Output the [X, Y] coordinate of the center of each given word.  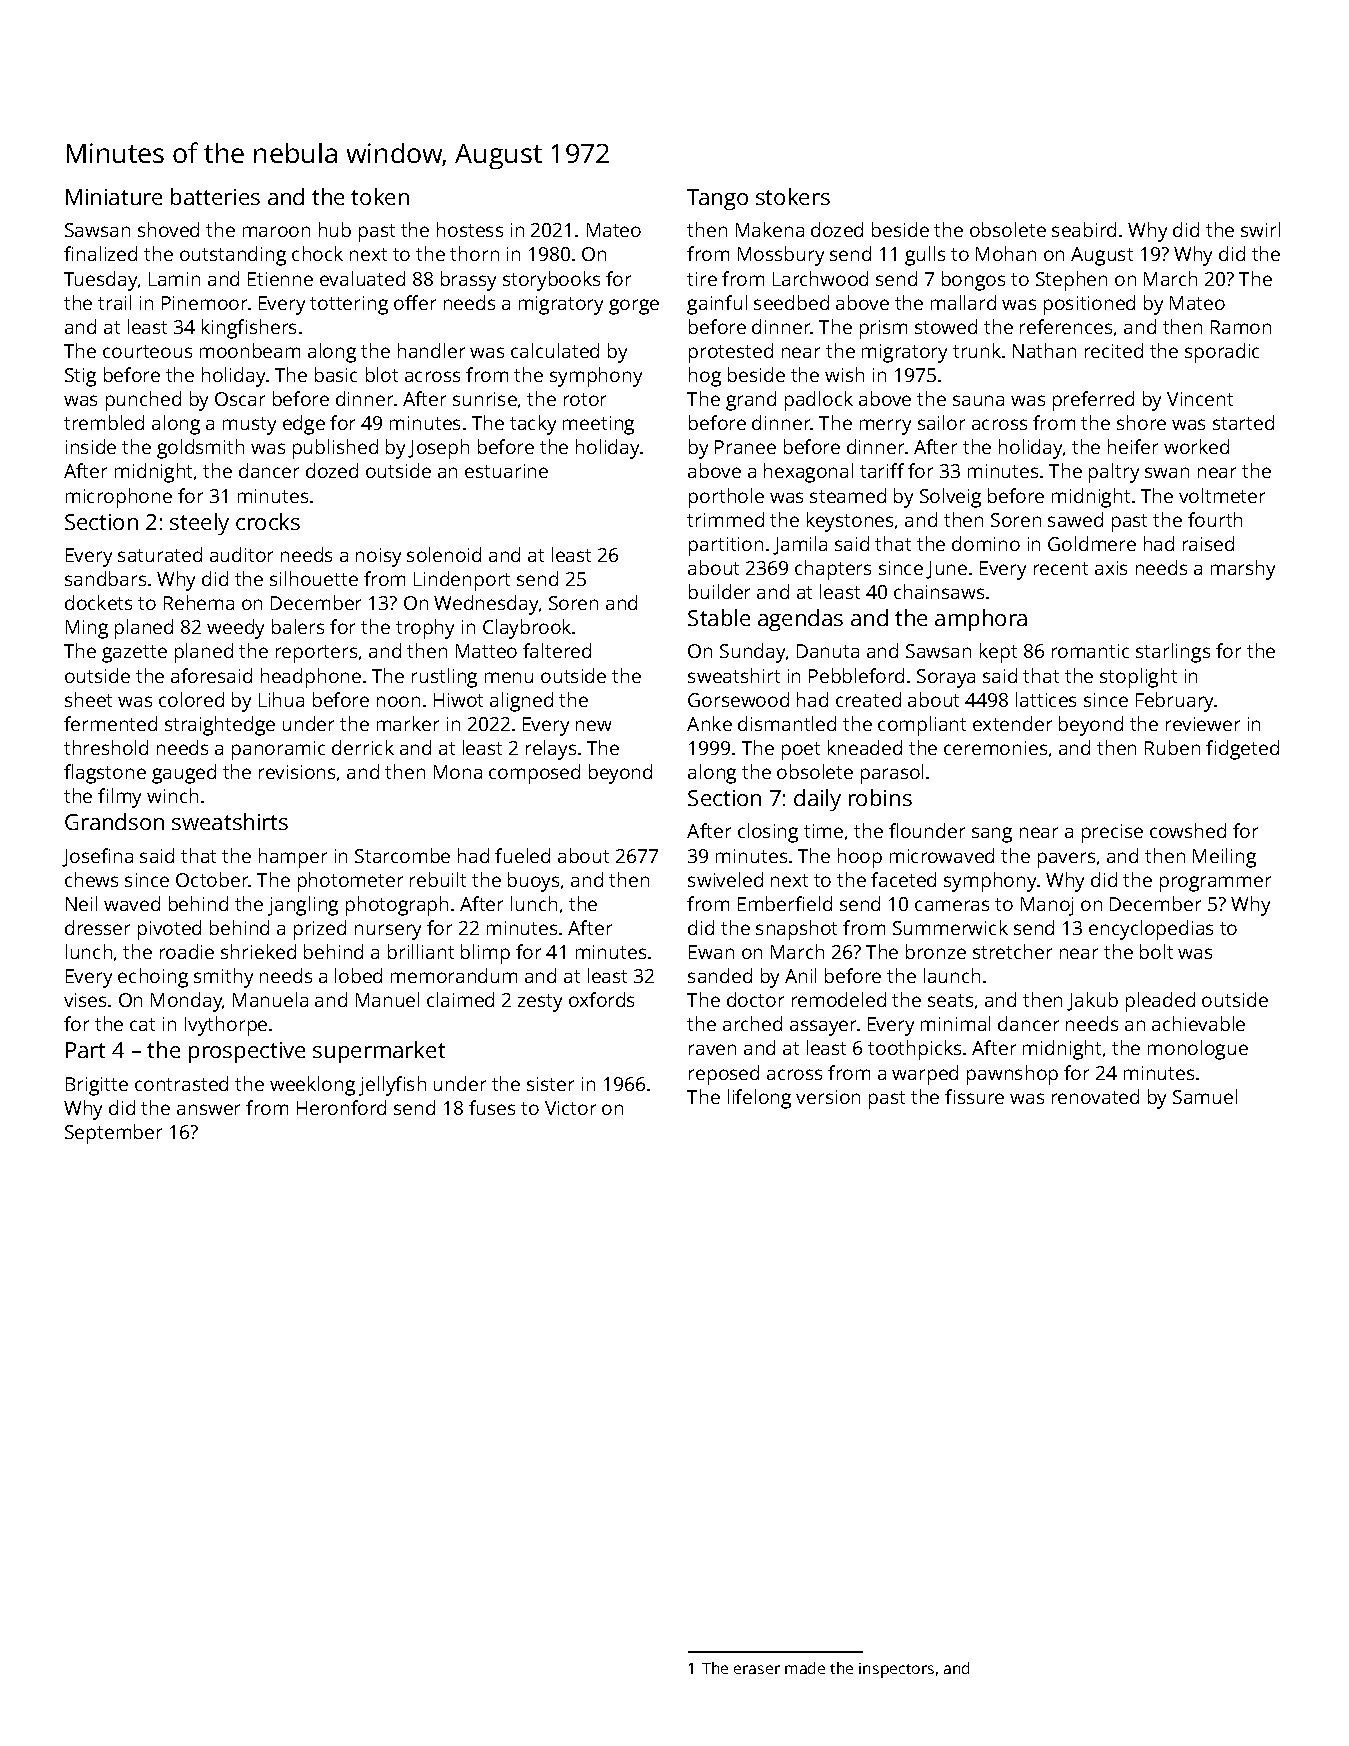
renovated [1095, 1096]
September [113, 1134]
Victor [570, 1108]
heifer [1133, 446]
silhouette [314, 578]
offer [415, 302]
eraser [757, 1669]
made [805, 1668]
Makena [770, 229]
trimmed [725, 519]
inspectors [896, 1670]
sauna [978, 400]
